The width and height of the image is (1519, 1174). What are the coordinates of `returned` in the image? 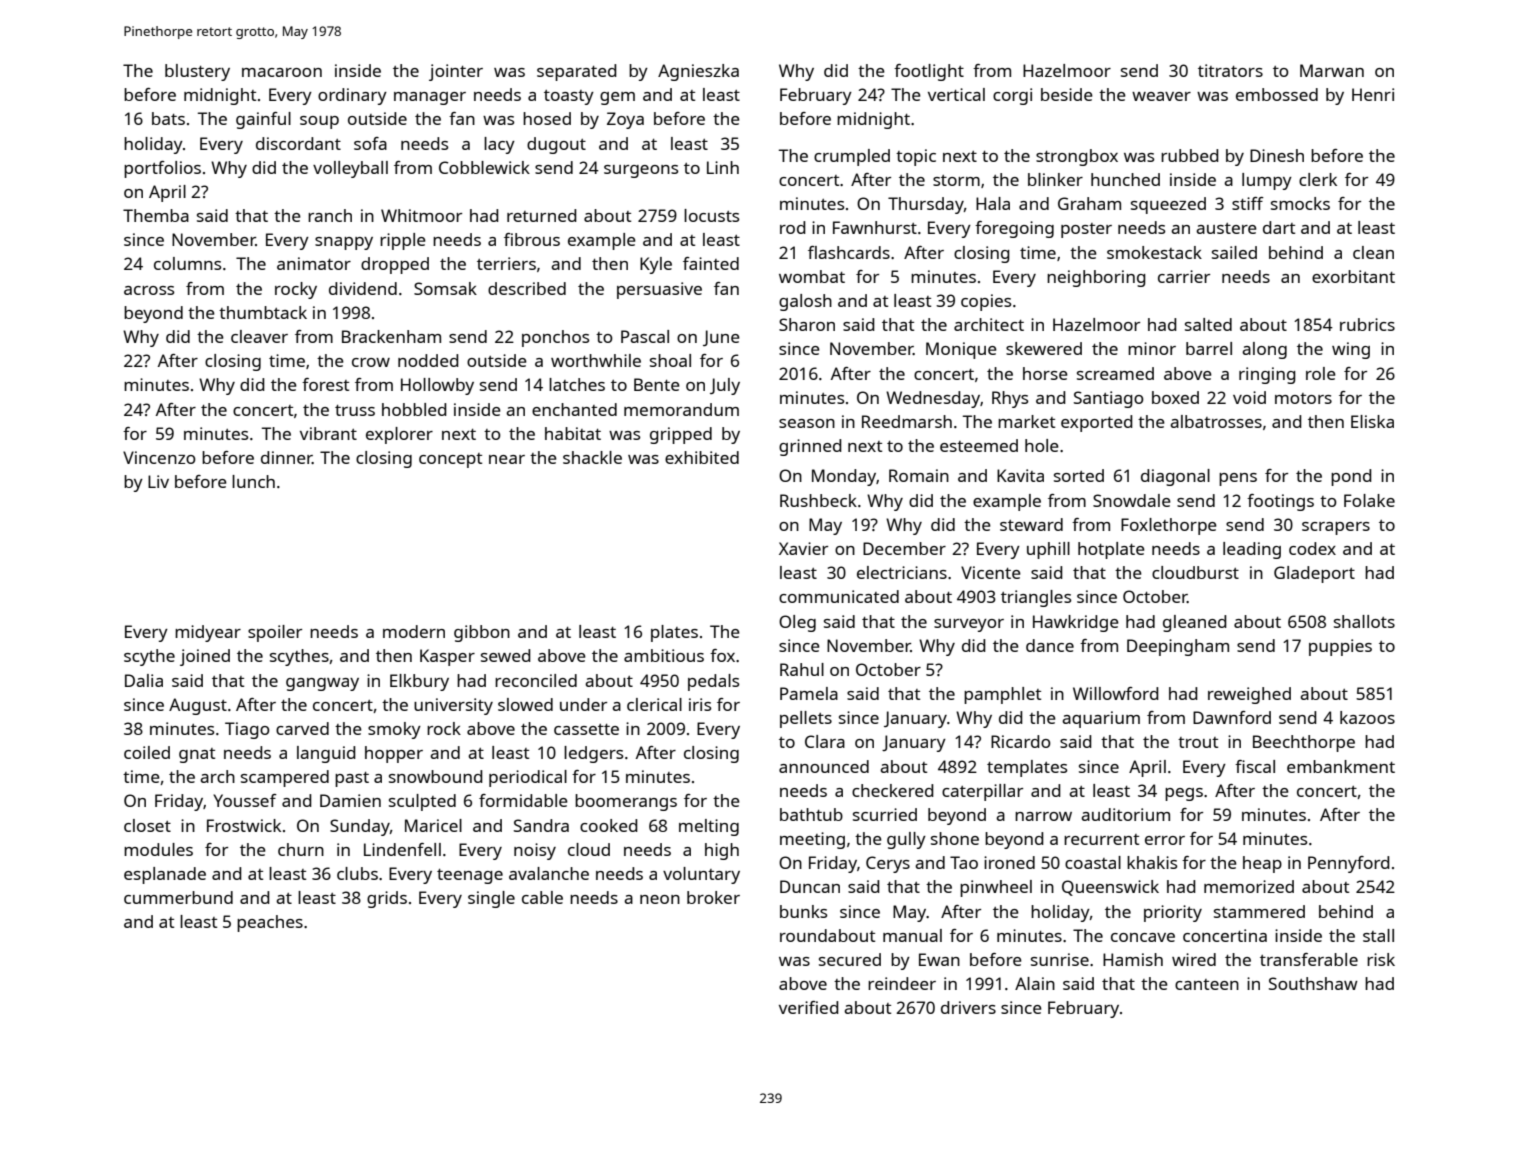 It's located at (542, 215).
